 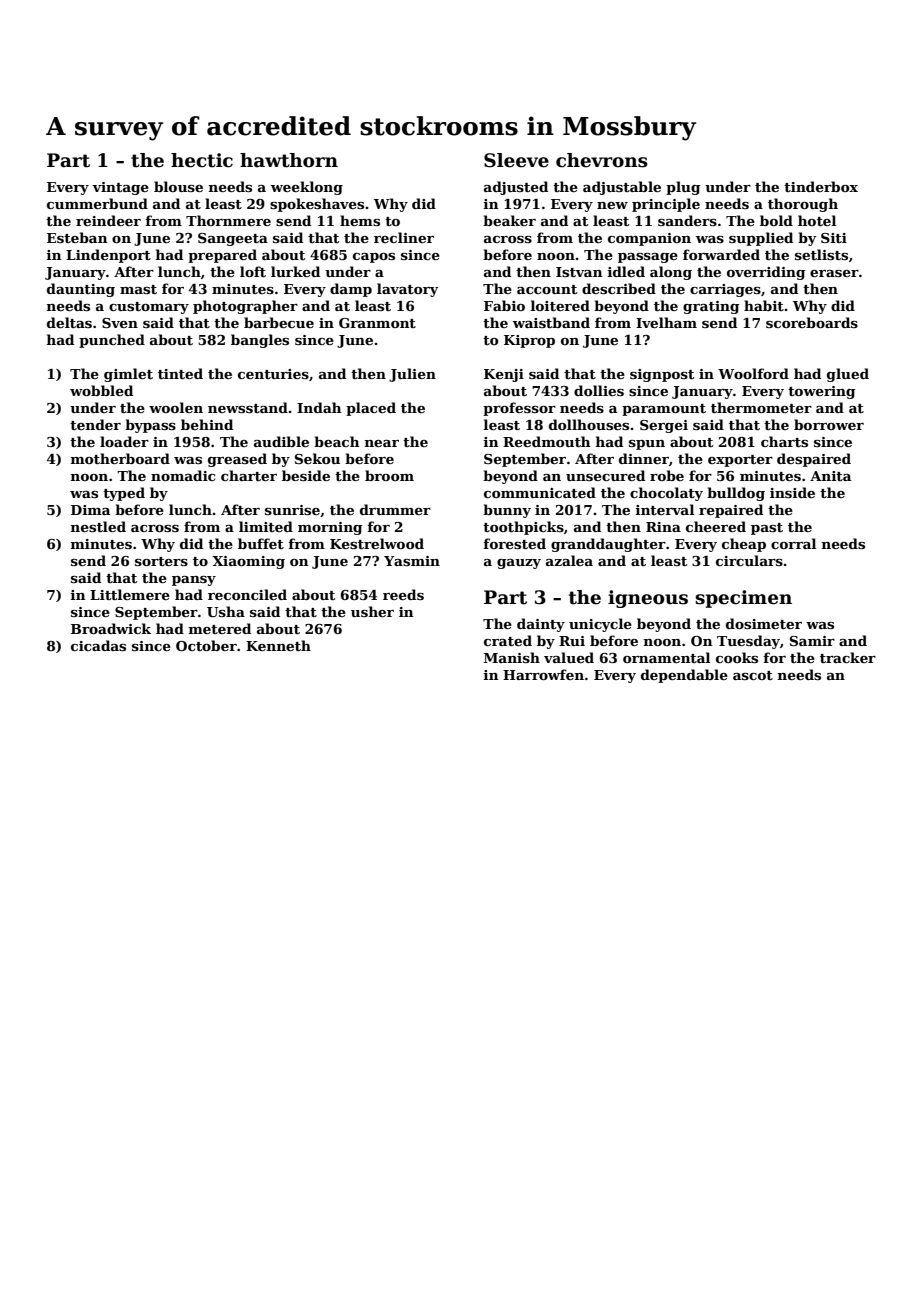 What do you see at coordinates (848, 657) in the screenshot?
I see `tracker` at bounding box center [848, 657].
